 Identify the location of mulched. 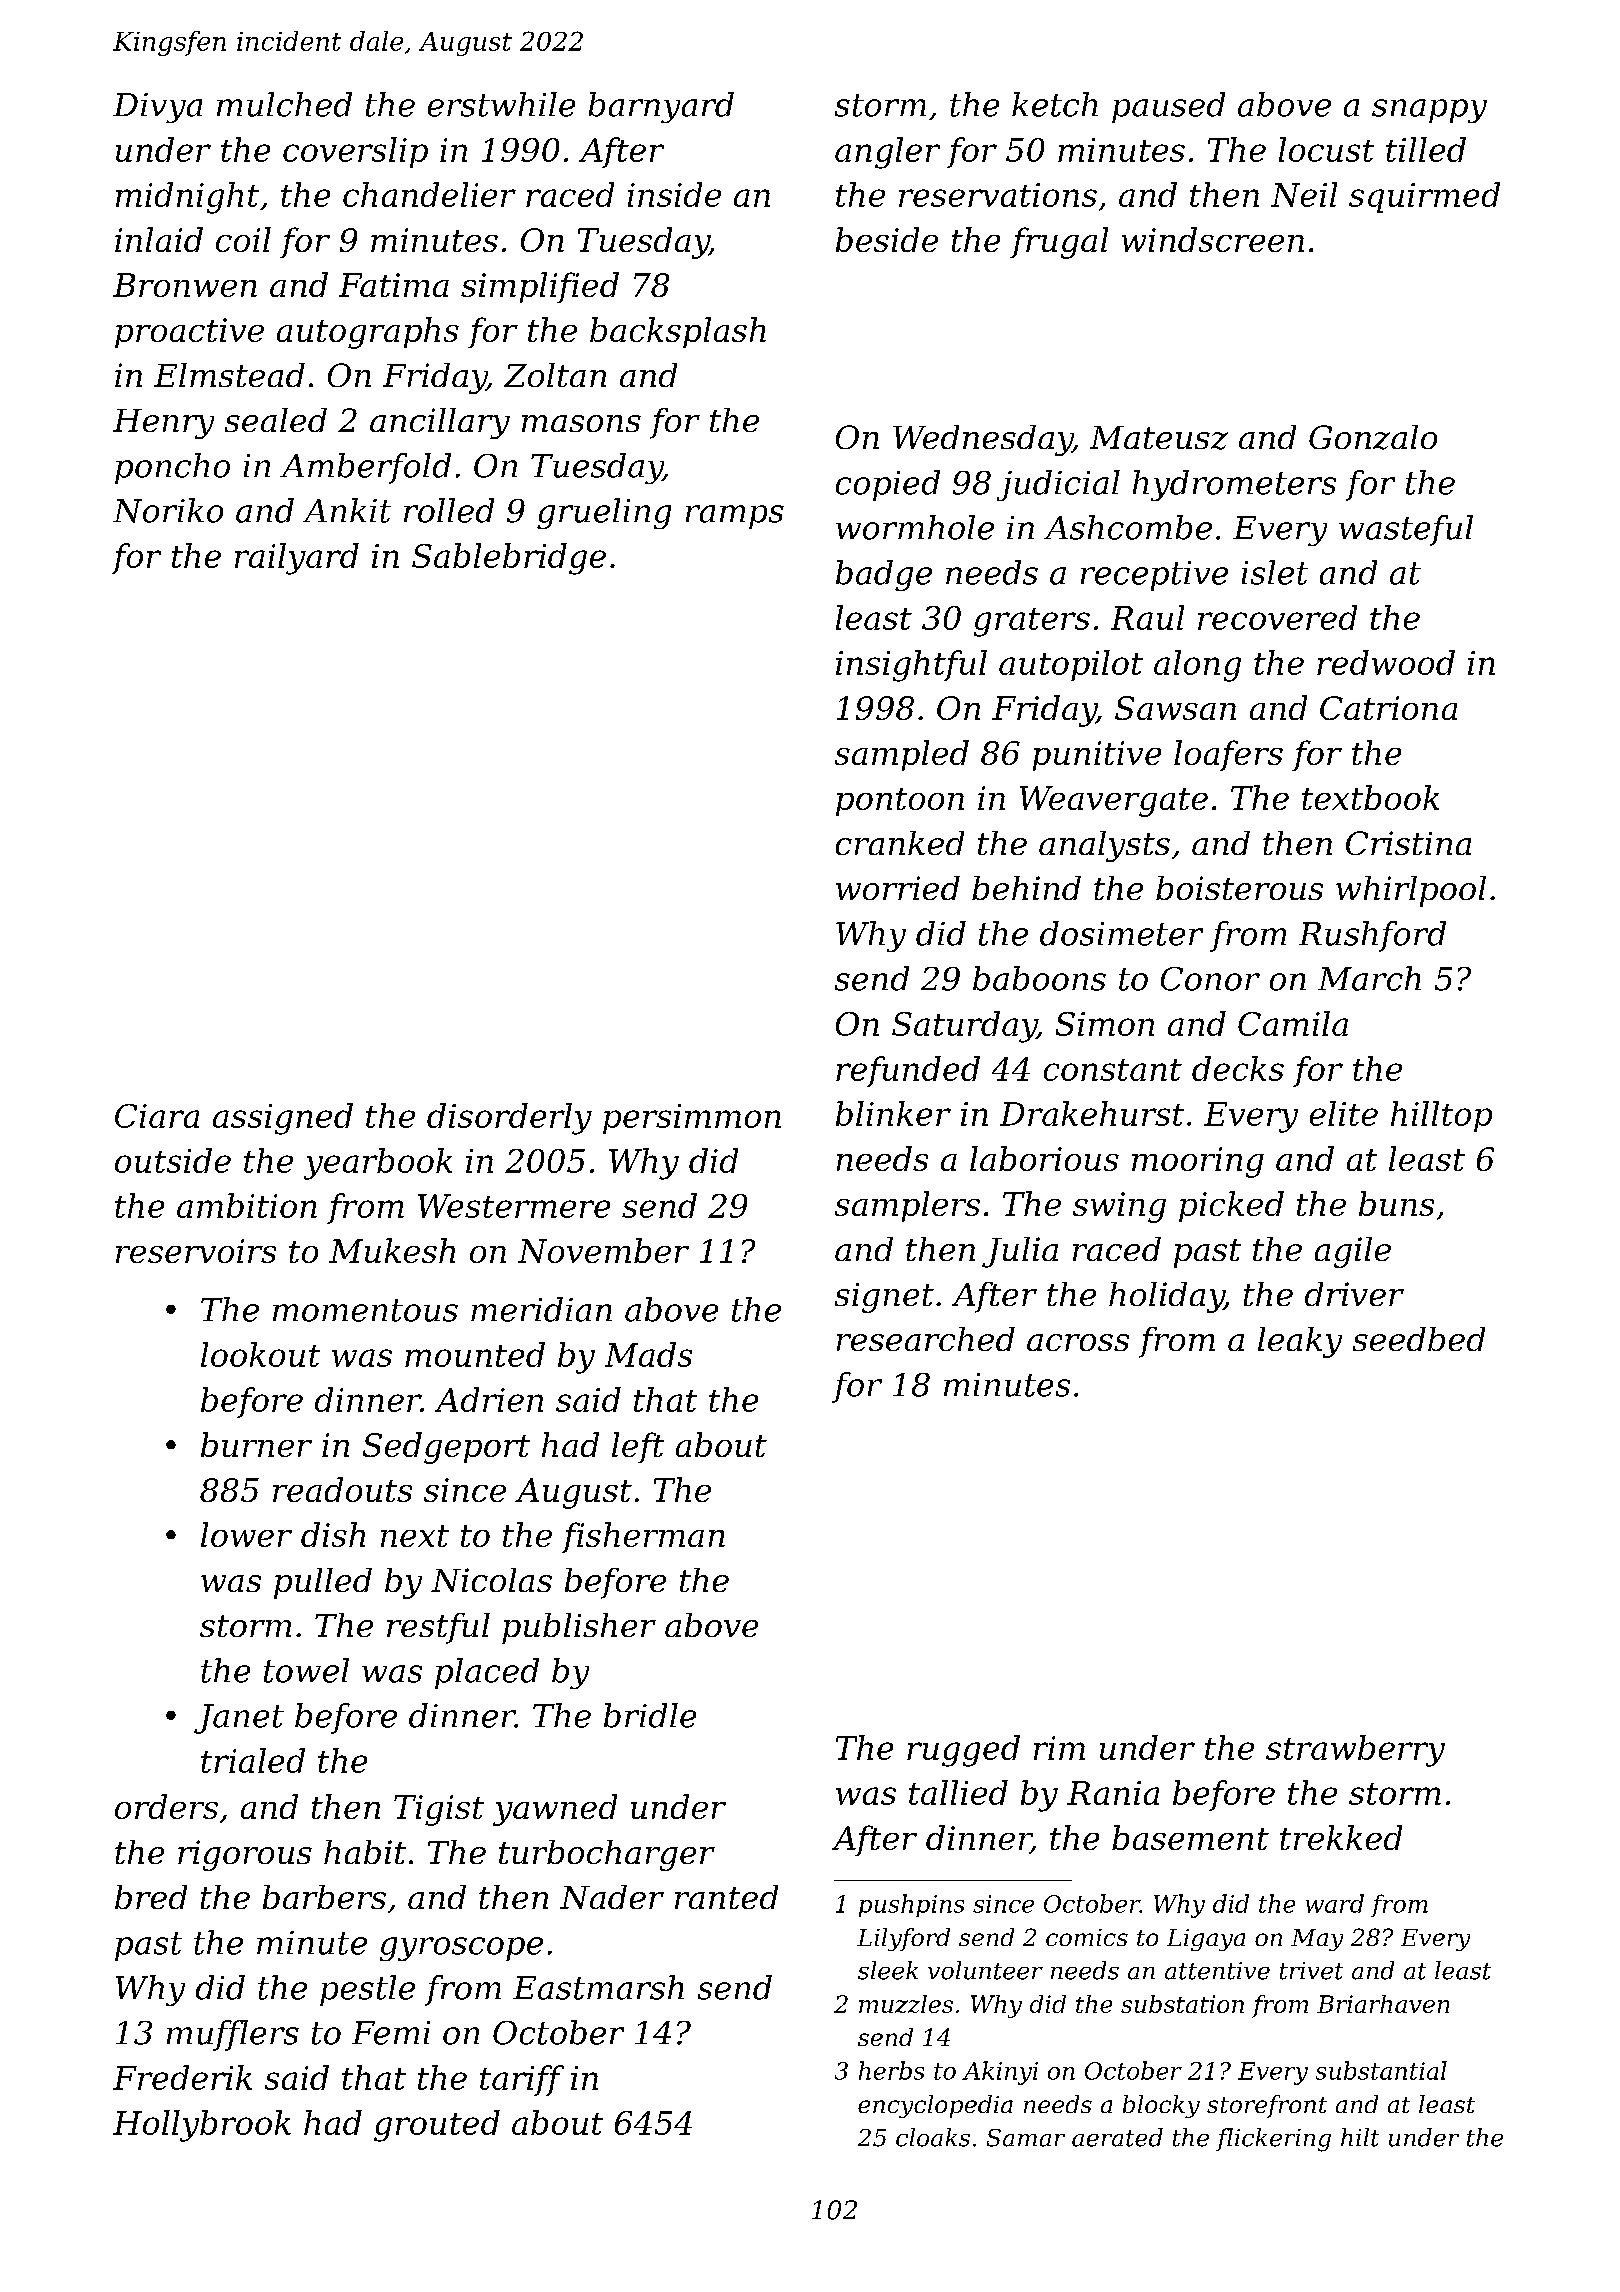
(284, 104).
